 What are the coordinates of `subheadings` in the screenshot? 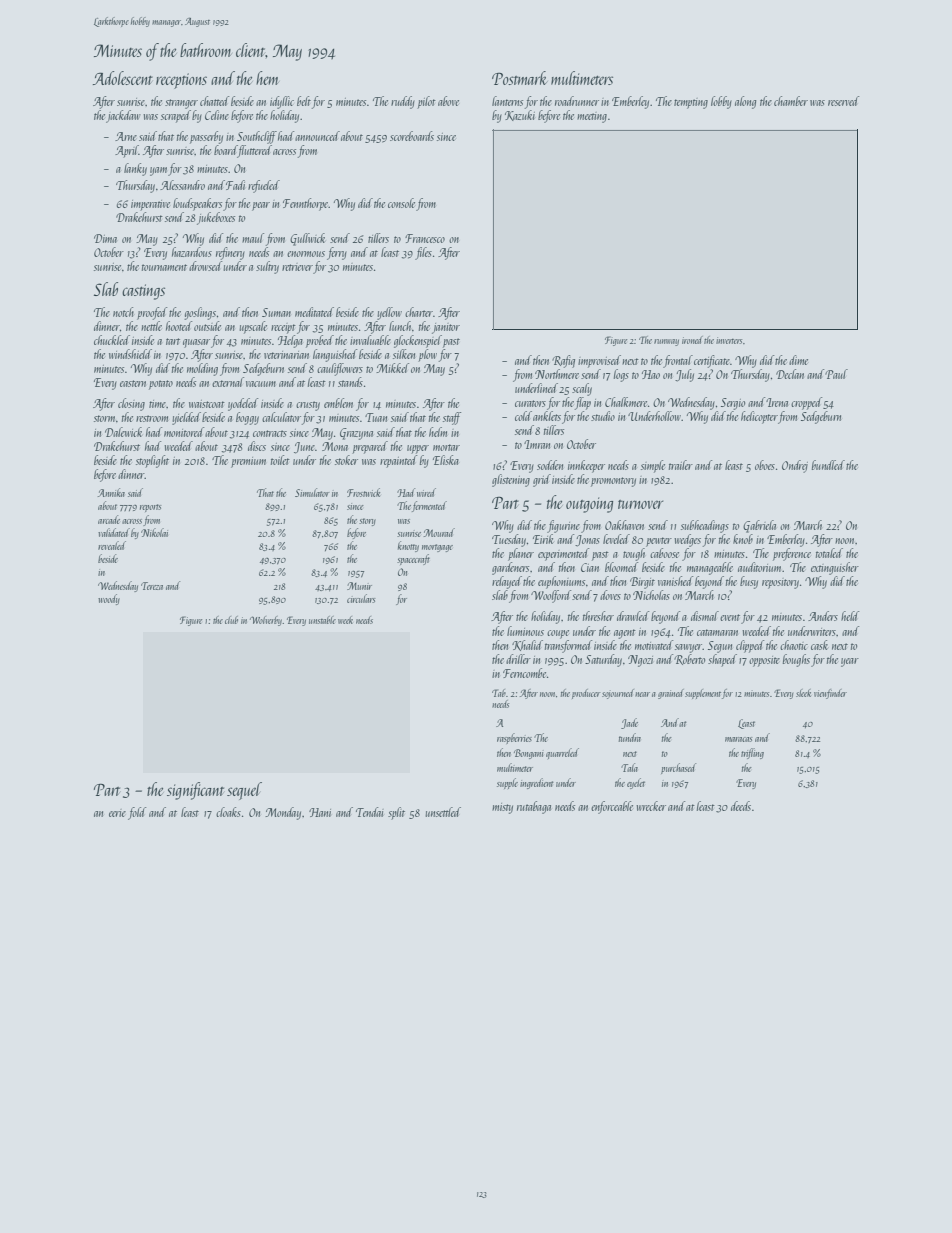 It's located at (705, 526).
